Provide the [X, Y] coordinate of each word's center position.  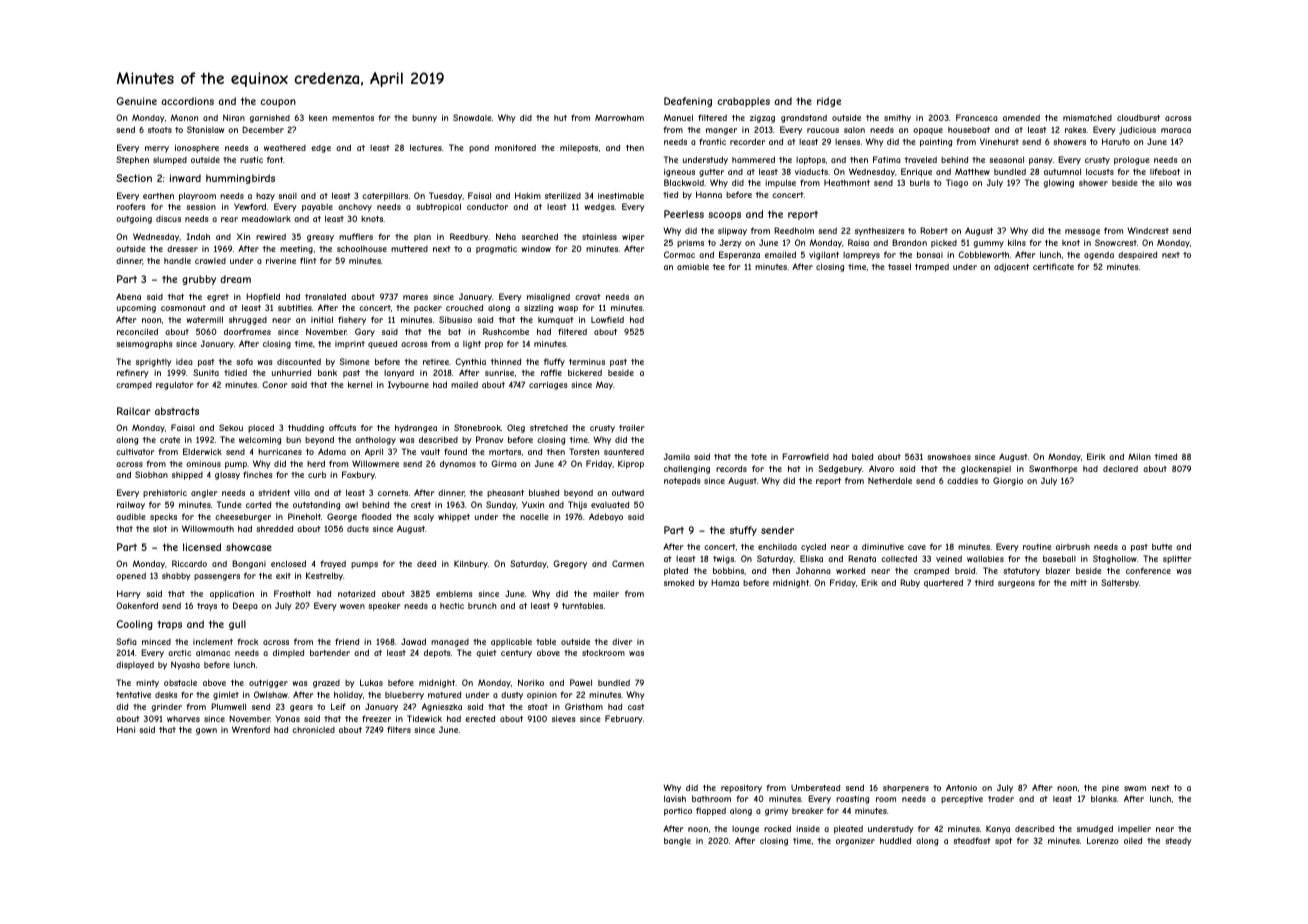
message [1082, 232]
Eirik [1096, 456]
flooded [376, 516]
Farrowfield [805, 456]
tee [718, 267]
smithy [897, 118]
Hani [126, 729]
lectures [426, 147]
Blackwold [684, 182]
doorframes [247, 331]
